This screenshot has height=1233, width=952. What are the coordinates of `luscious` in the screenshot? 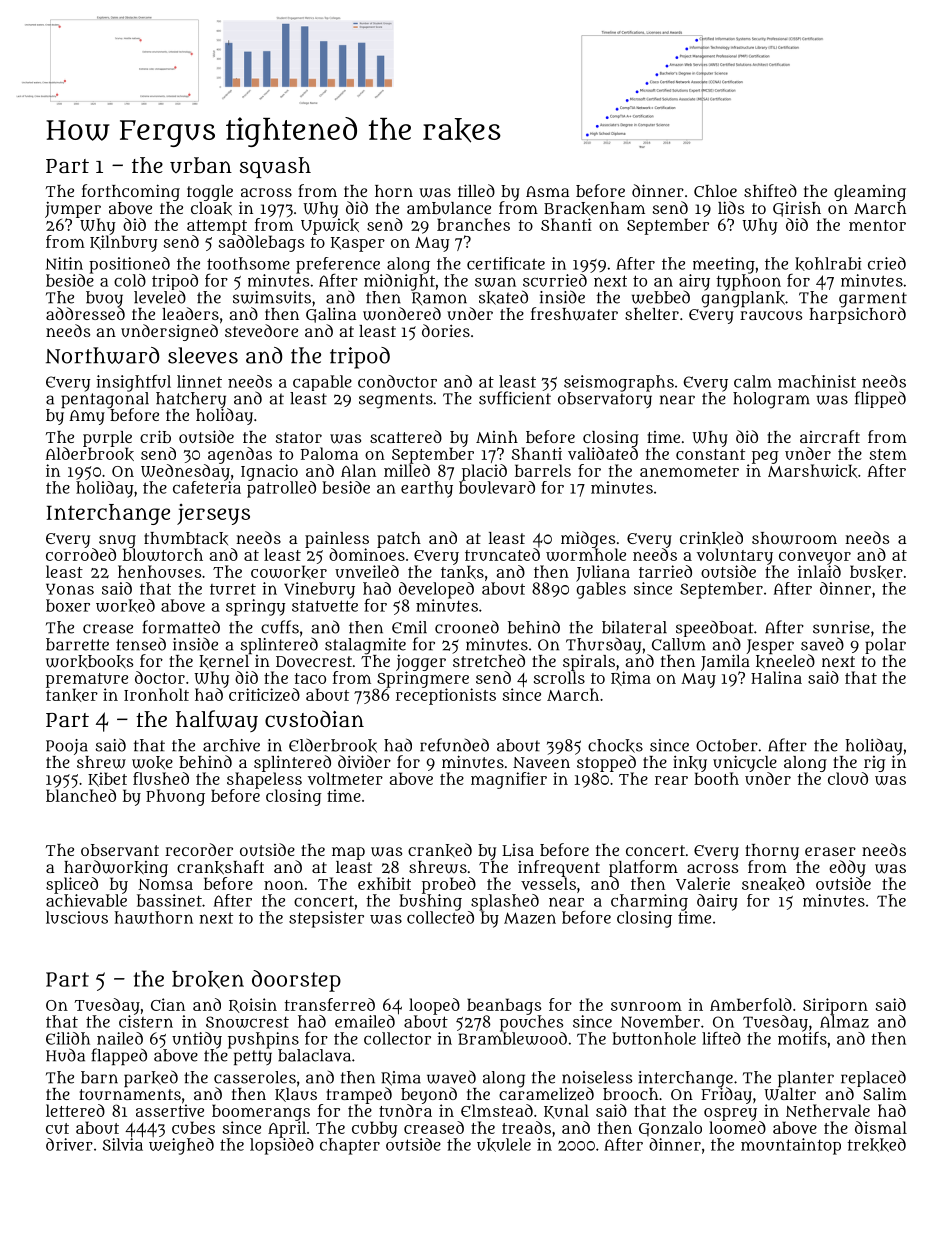 It's located at (77, 917).
